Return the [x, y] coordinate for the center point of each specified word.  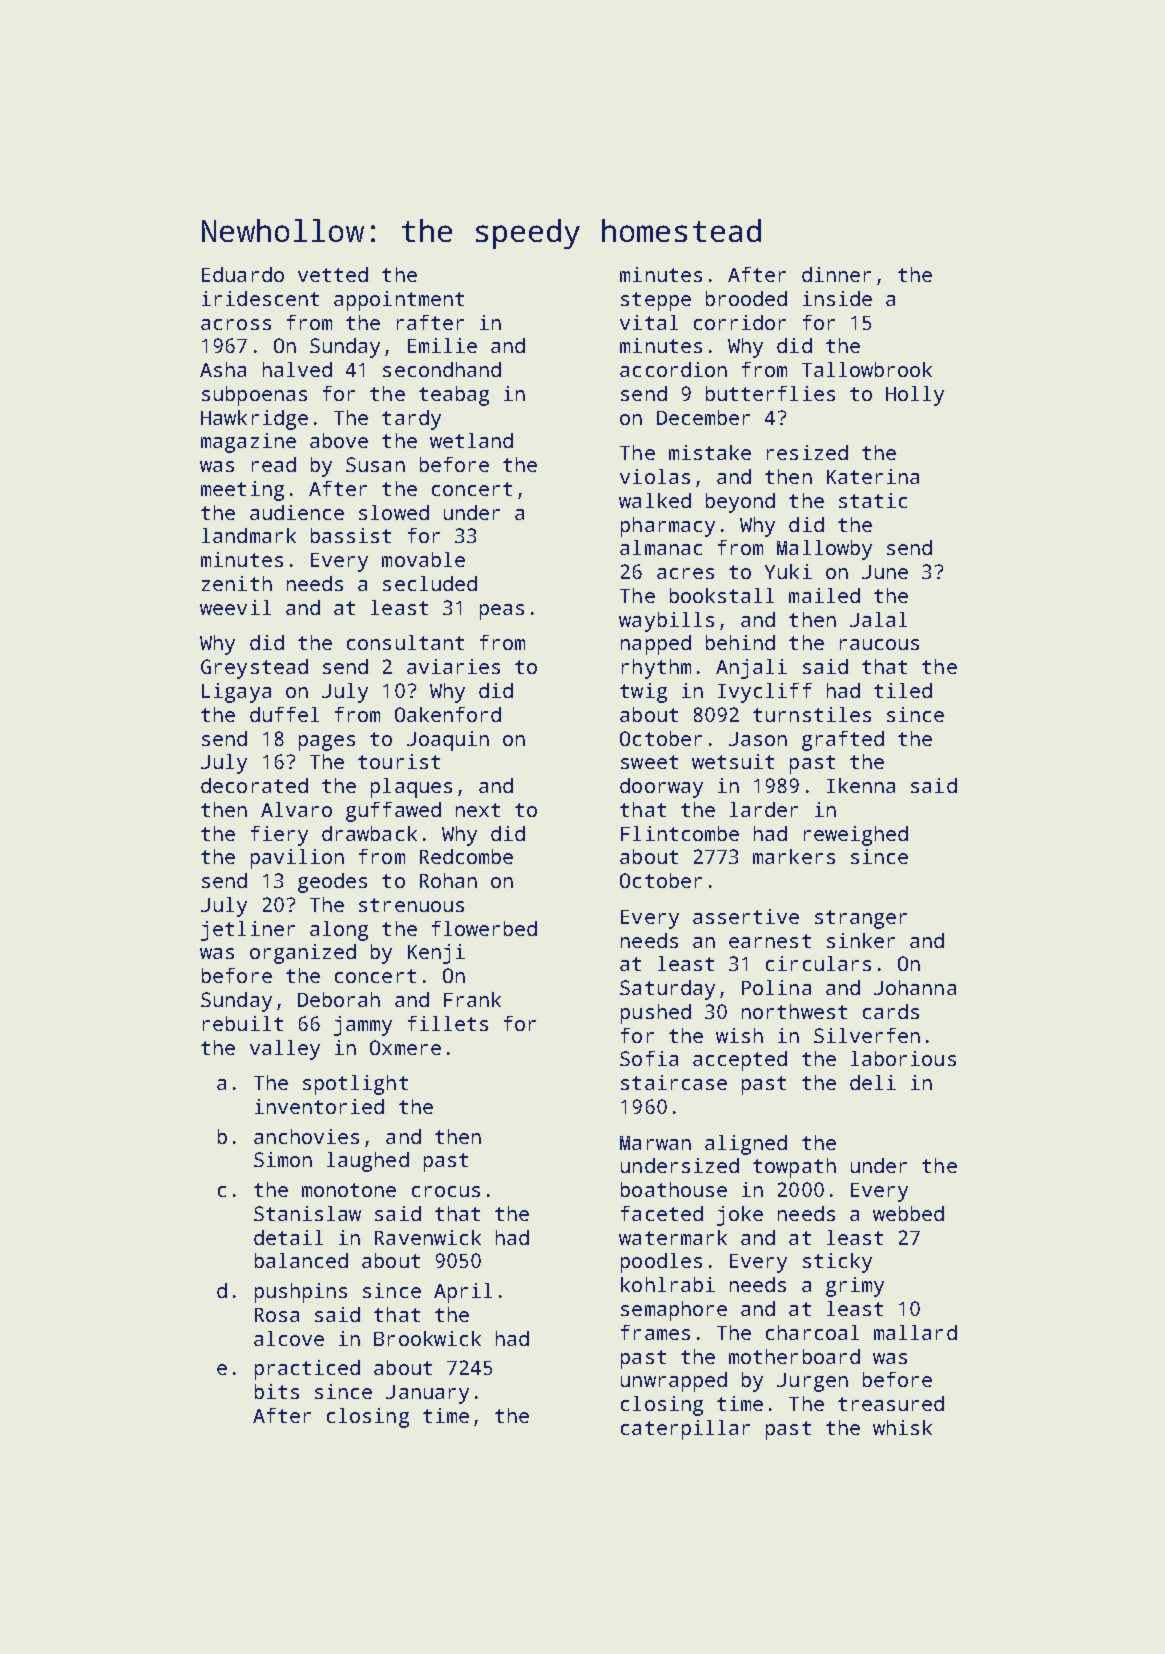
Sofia [649, 1058]
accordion [673, 369]
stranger [861, 919]
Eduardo [243, 274]
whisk [902, 1427]
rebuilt [243, 1023]
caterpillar [685, 1430]
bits [277, 1391]
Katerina [873, 476]
